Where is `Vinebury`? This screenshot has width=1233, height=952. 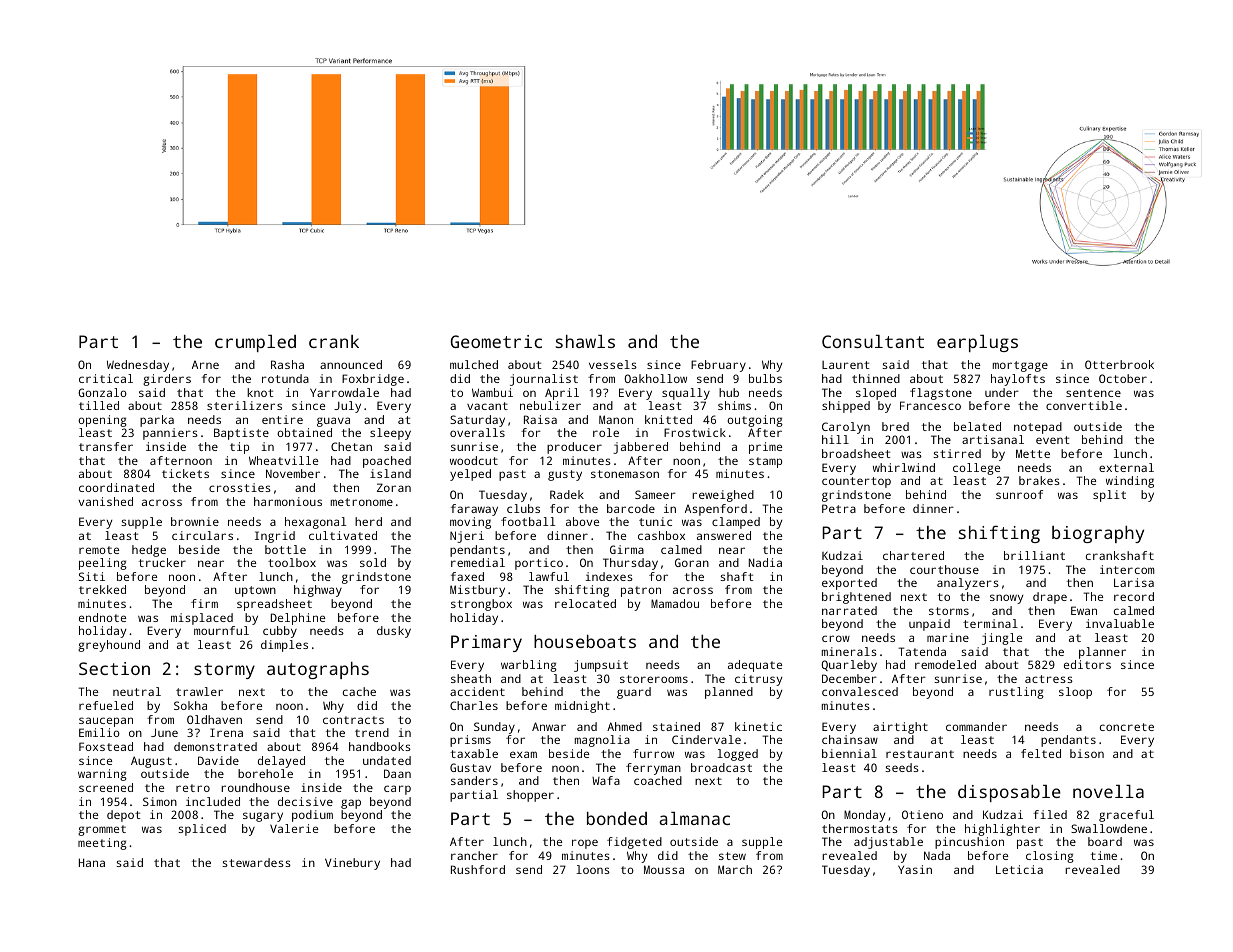
Vinebury is located at coordinates (352, 864).
